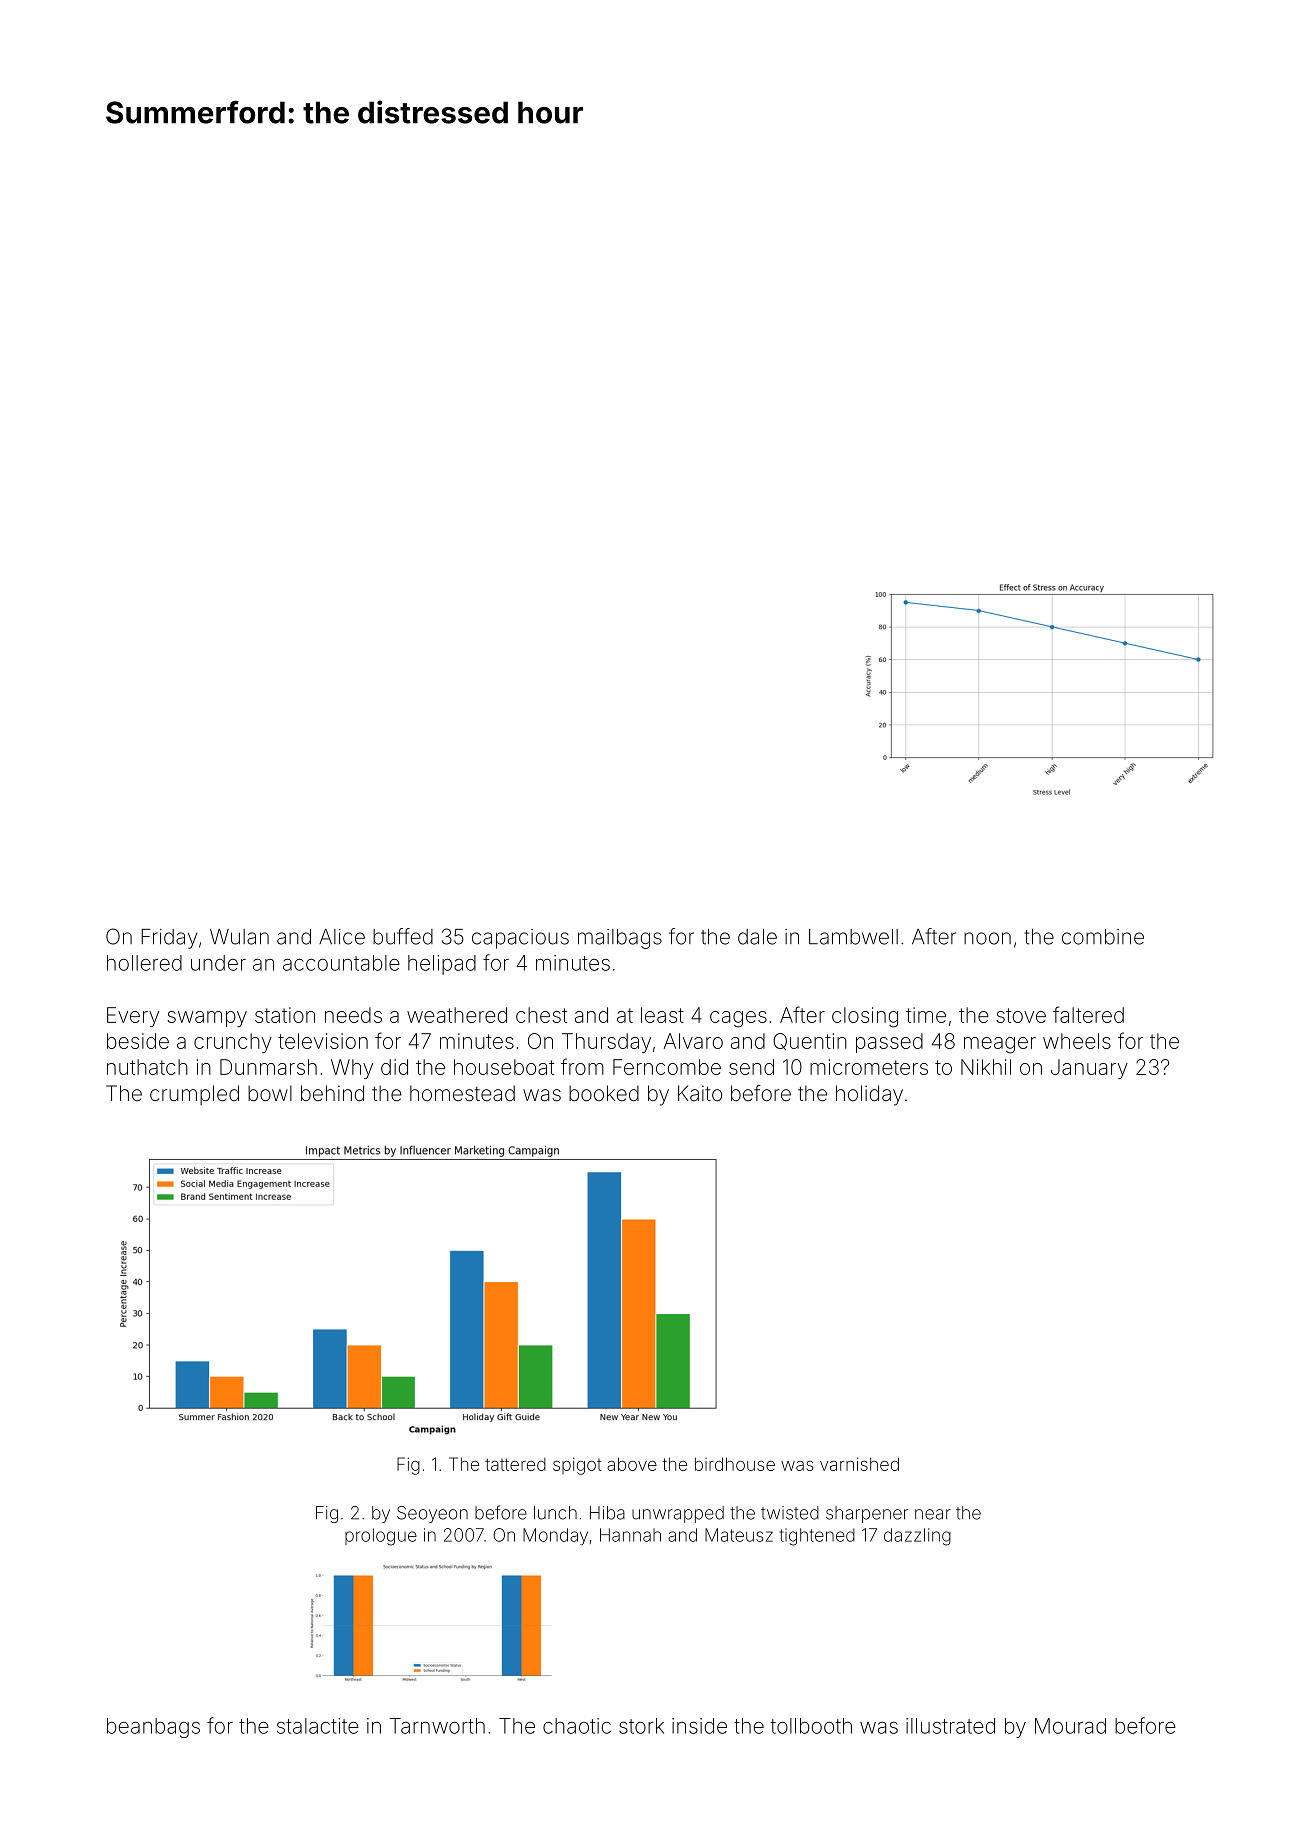 The width and height of the image is (1296, 1833). What do you see at coordinates (577, 1466) in the image?
I see `spigot` at bounding box center [577, 1466].
